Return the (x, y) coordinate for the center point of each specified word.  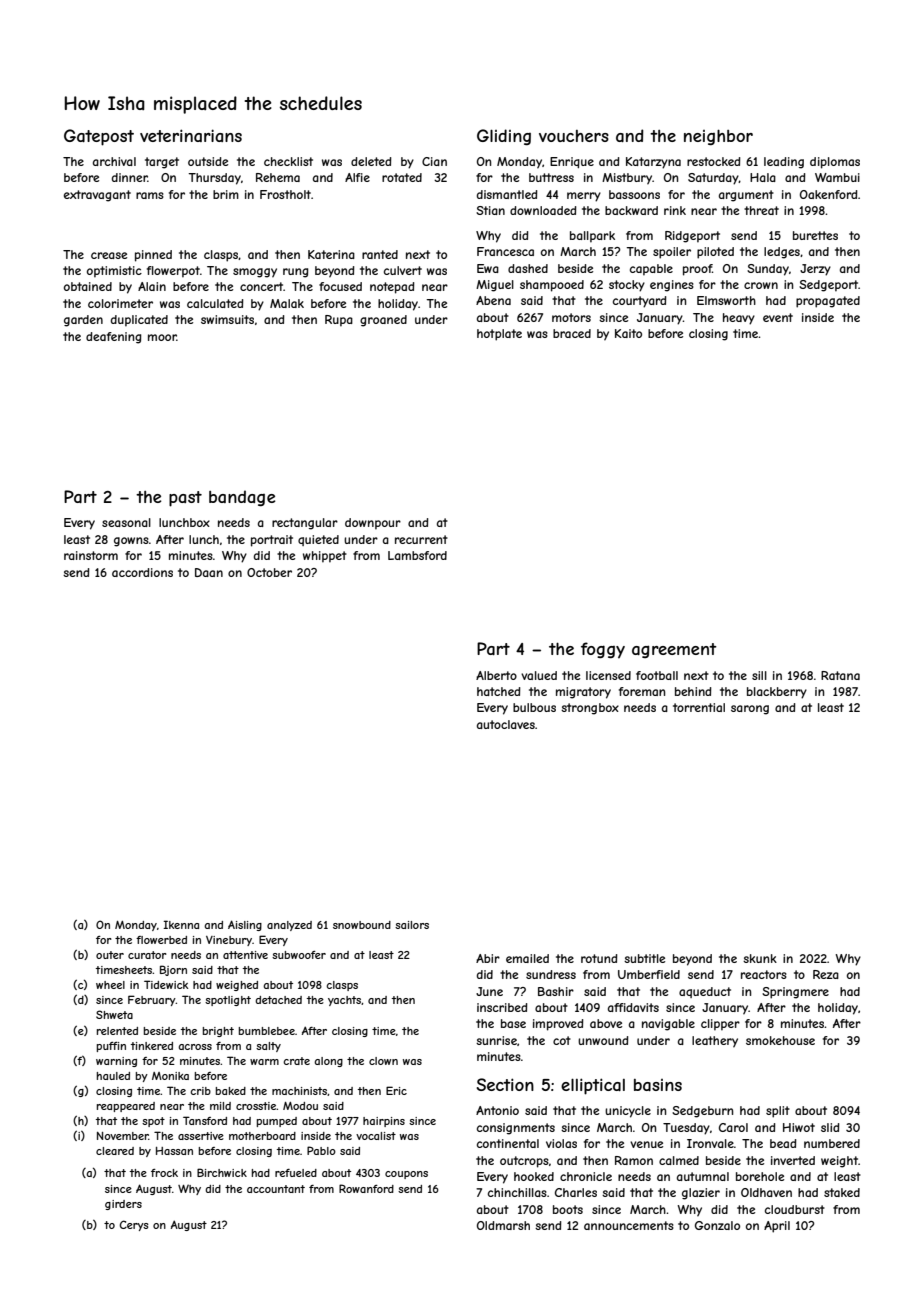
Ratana (840, 675)
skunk (760, 958)
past (185, 499)
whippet (325, 557)
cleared (115, 1151)
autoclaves (506, 724)
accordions (142, 572)
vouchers (574, 136)
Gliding (504, 137)
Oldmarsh (503, 1225)
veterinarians (191, 135)
